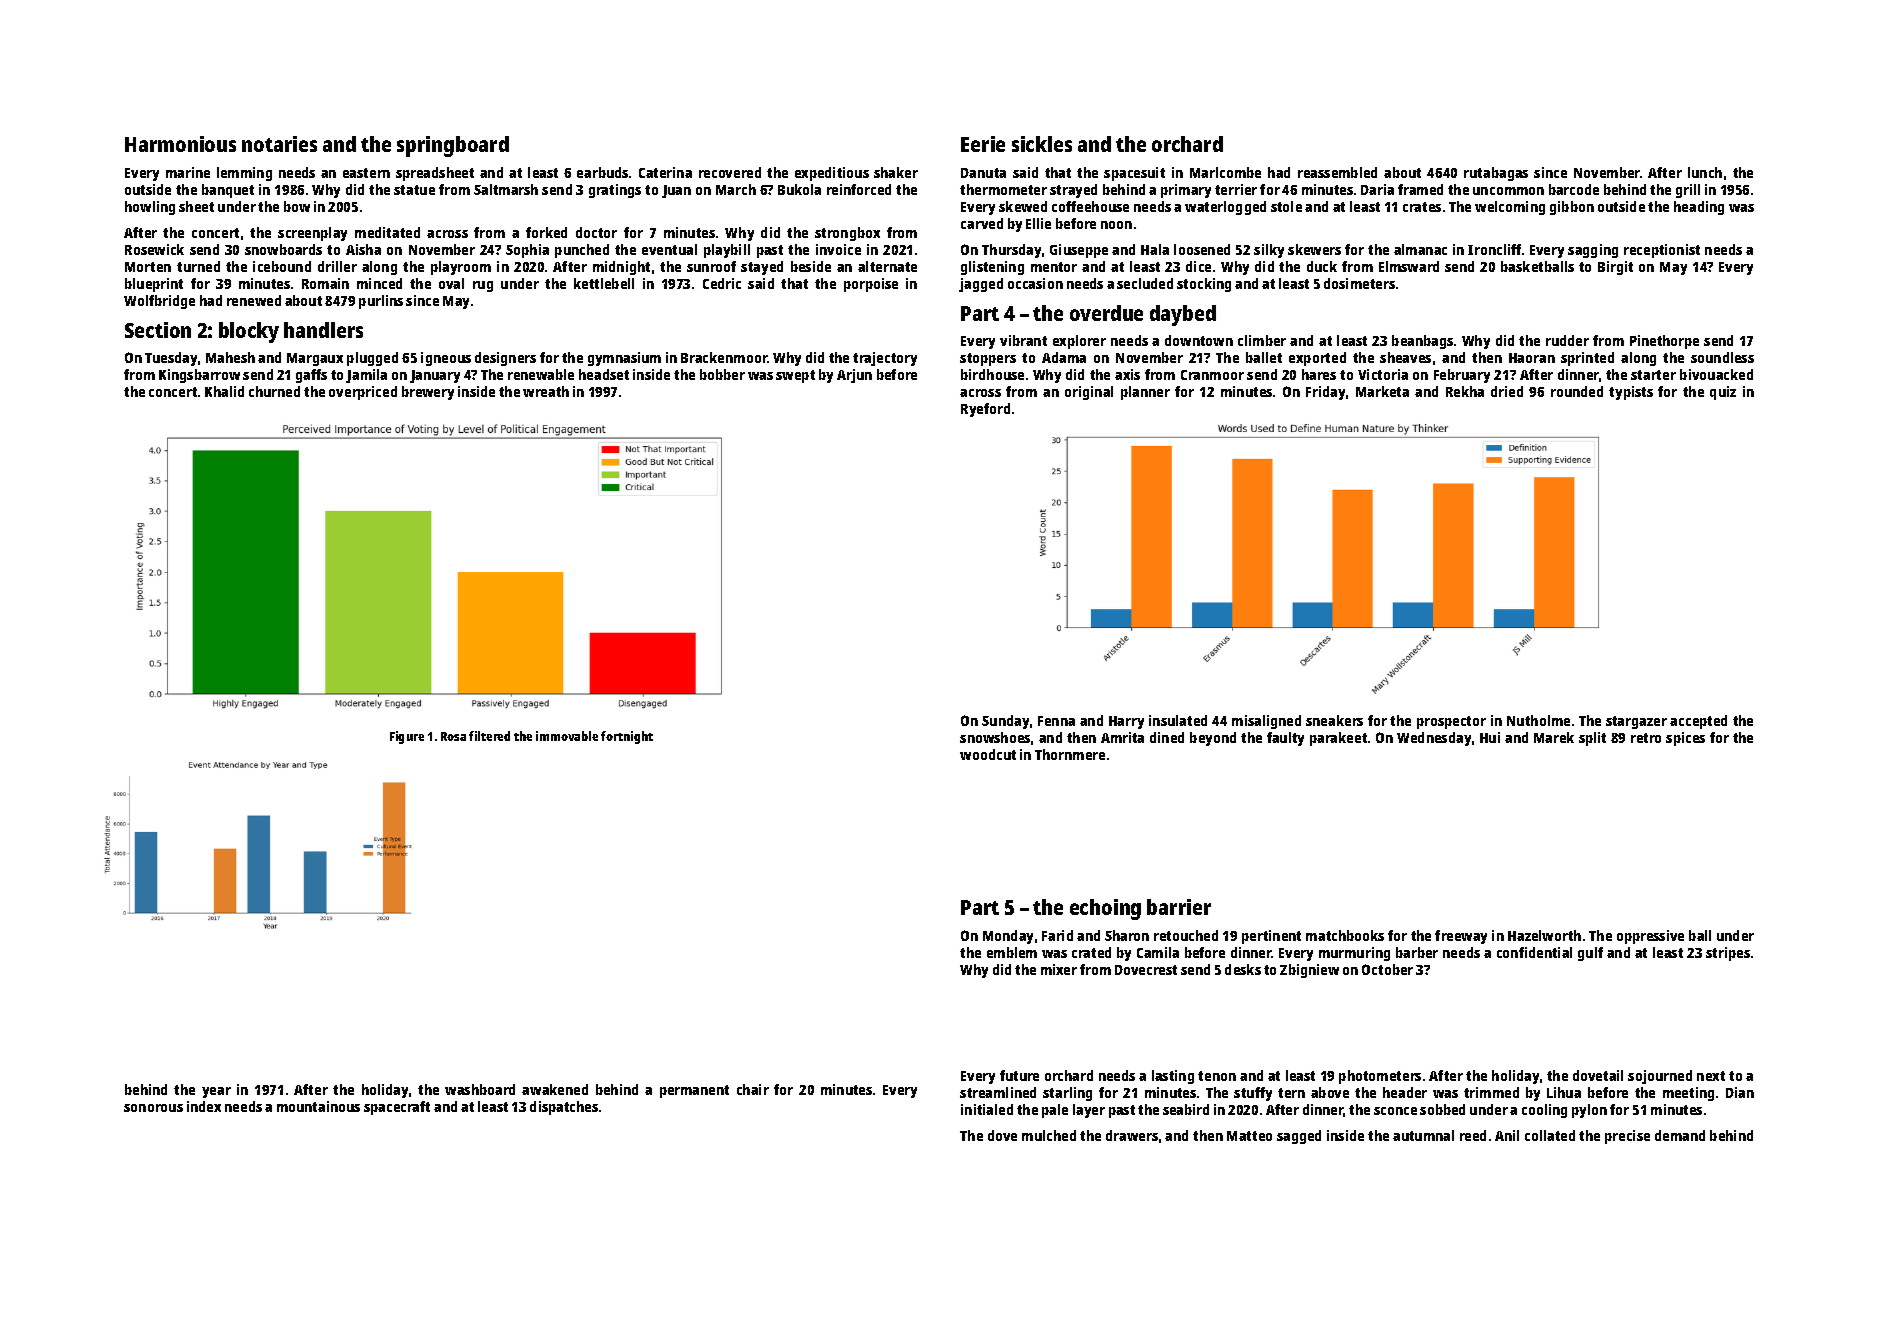 This page has height=1329, width=1879. Describe the element at coordinates (453, 146) in the page. I see `springboard` at that location.
